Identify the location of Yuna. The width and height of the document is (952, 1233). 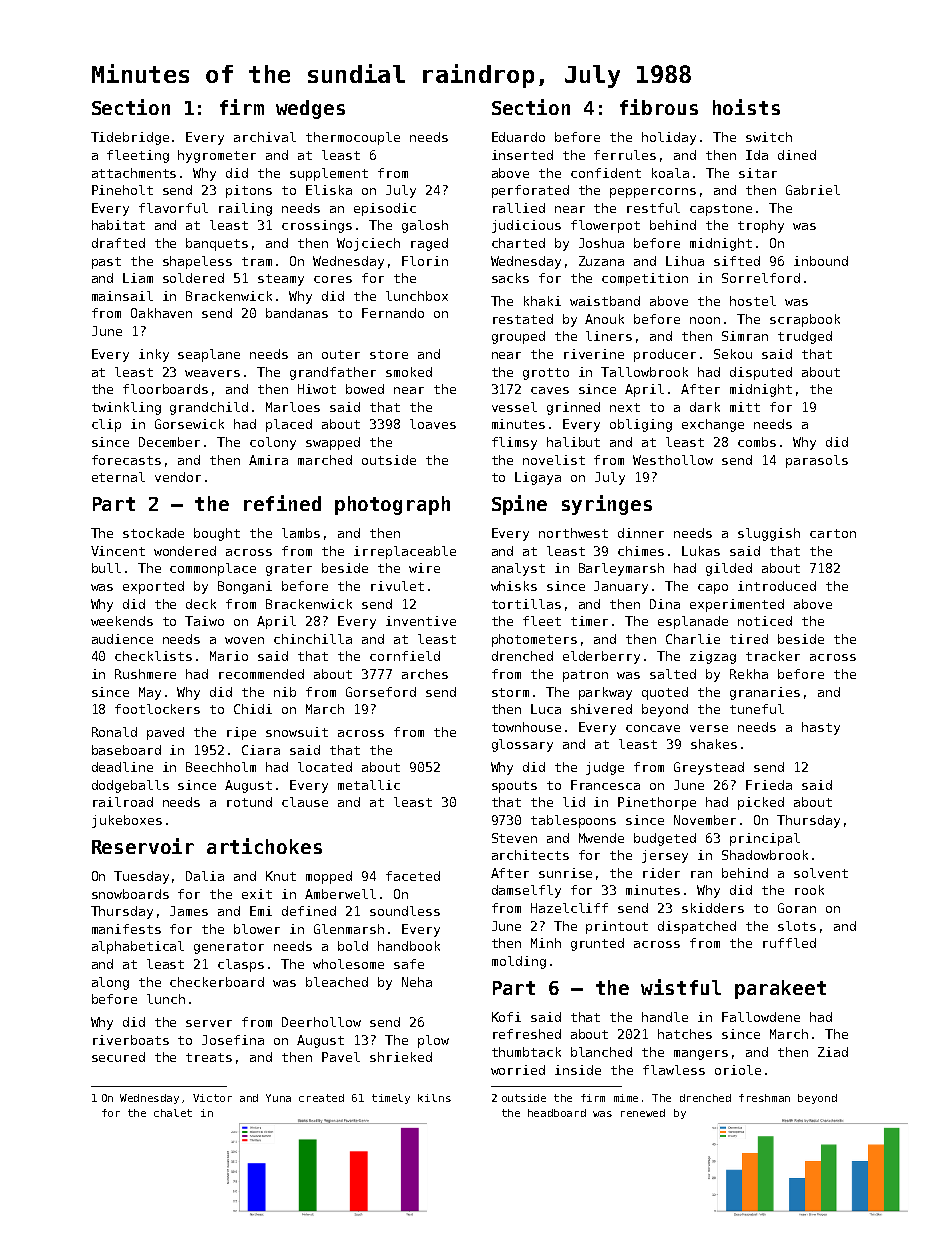
(278, 1098).
